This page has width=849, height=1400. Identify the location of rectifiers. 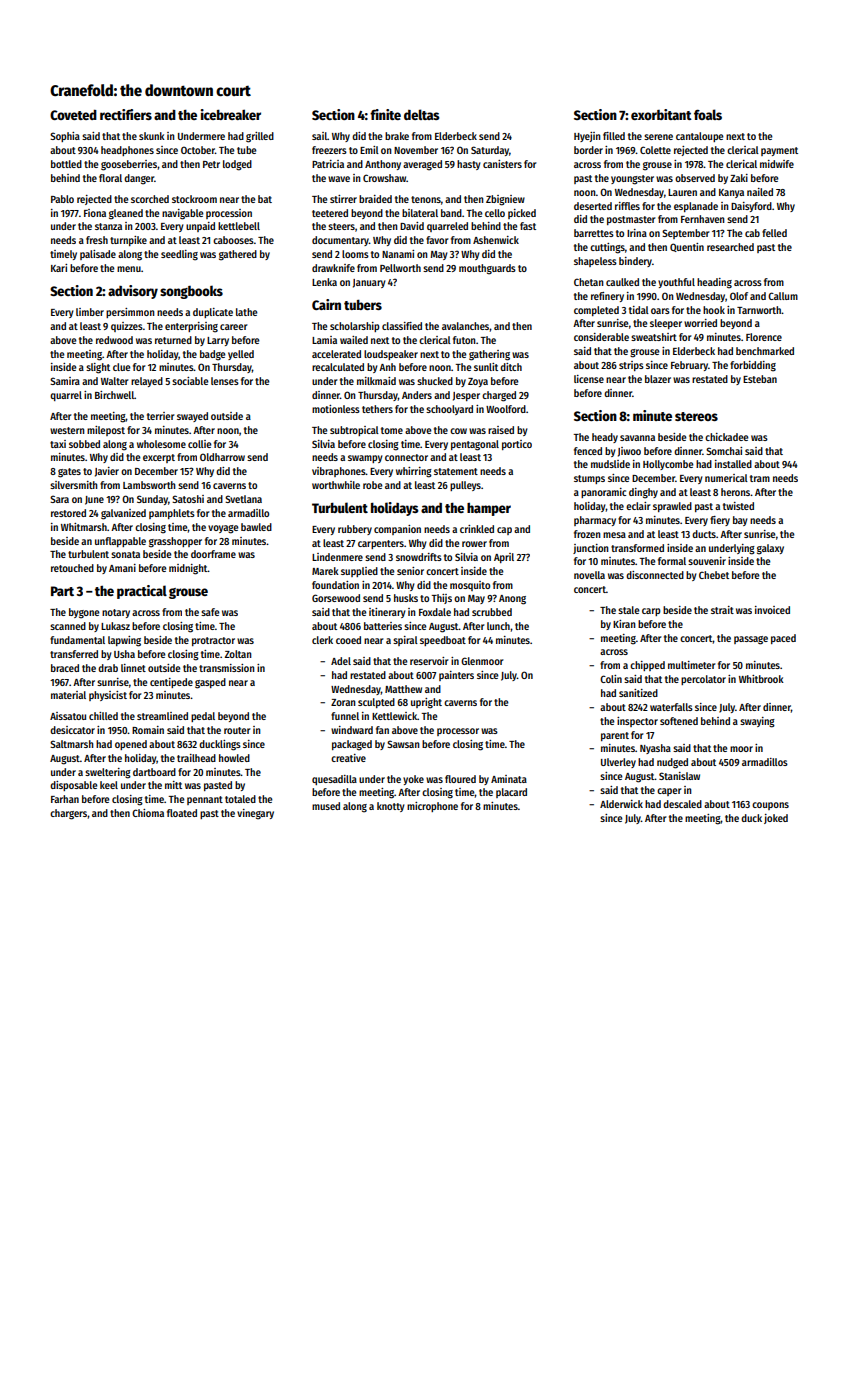
(126, 114).
